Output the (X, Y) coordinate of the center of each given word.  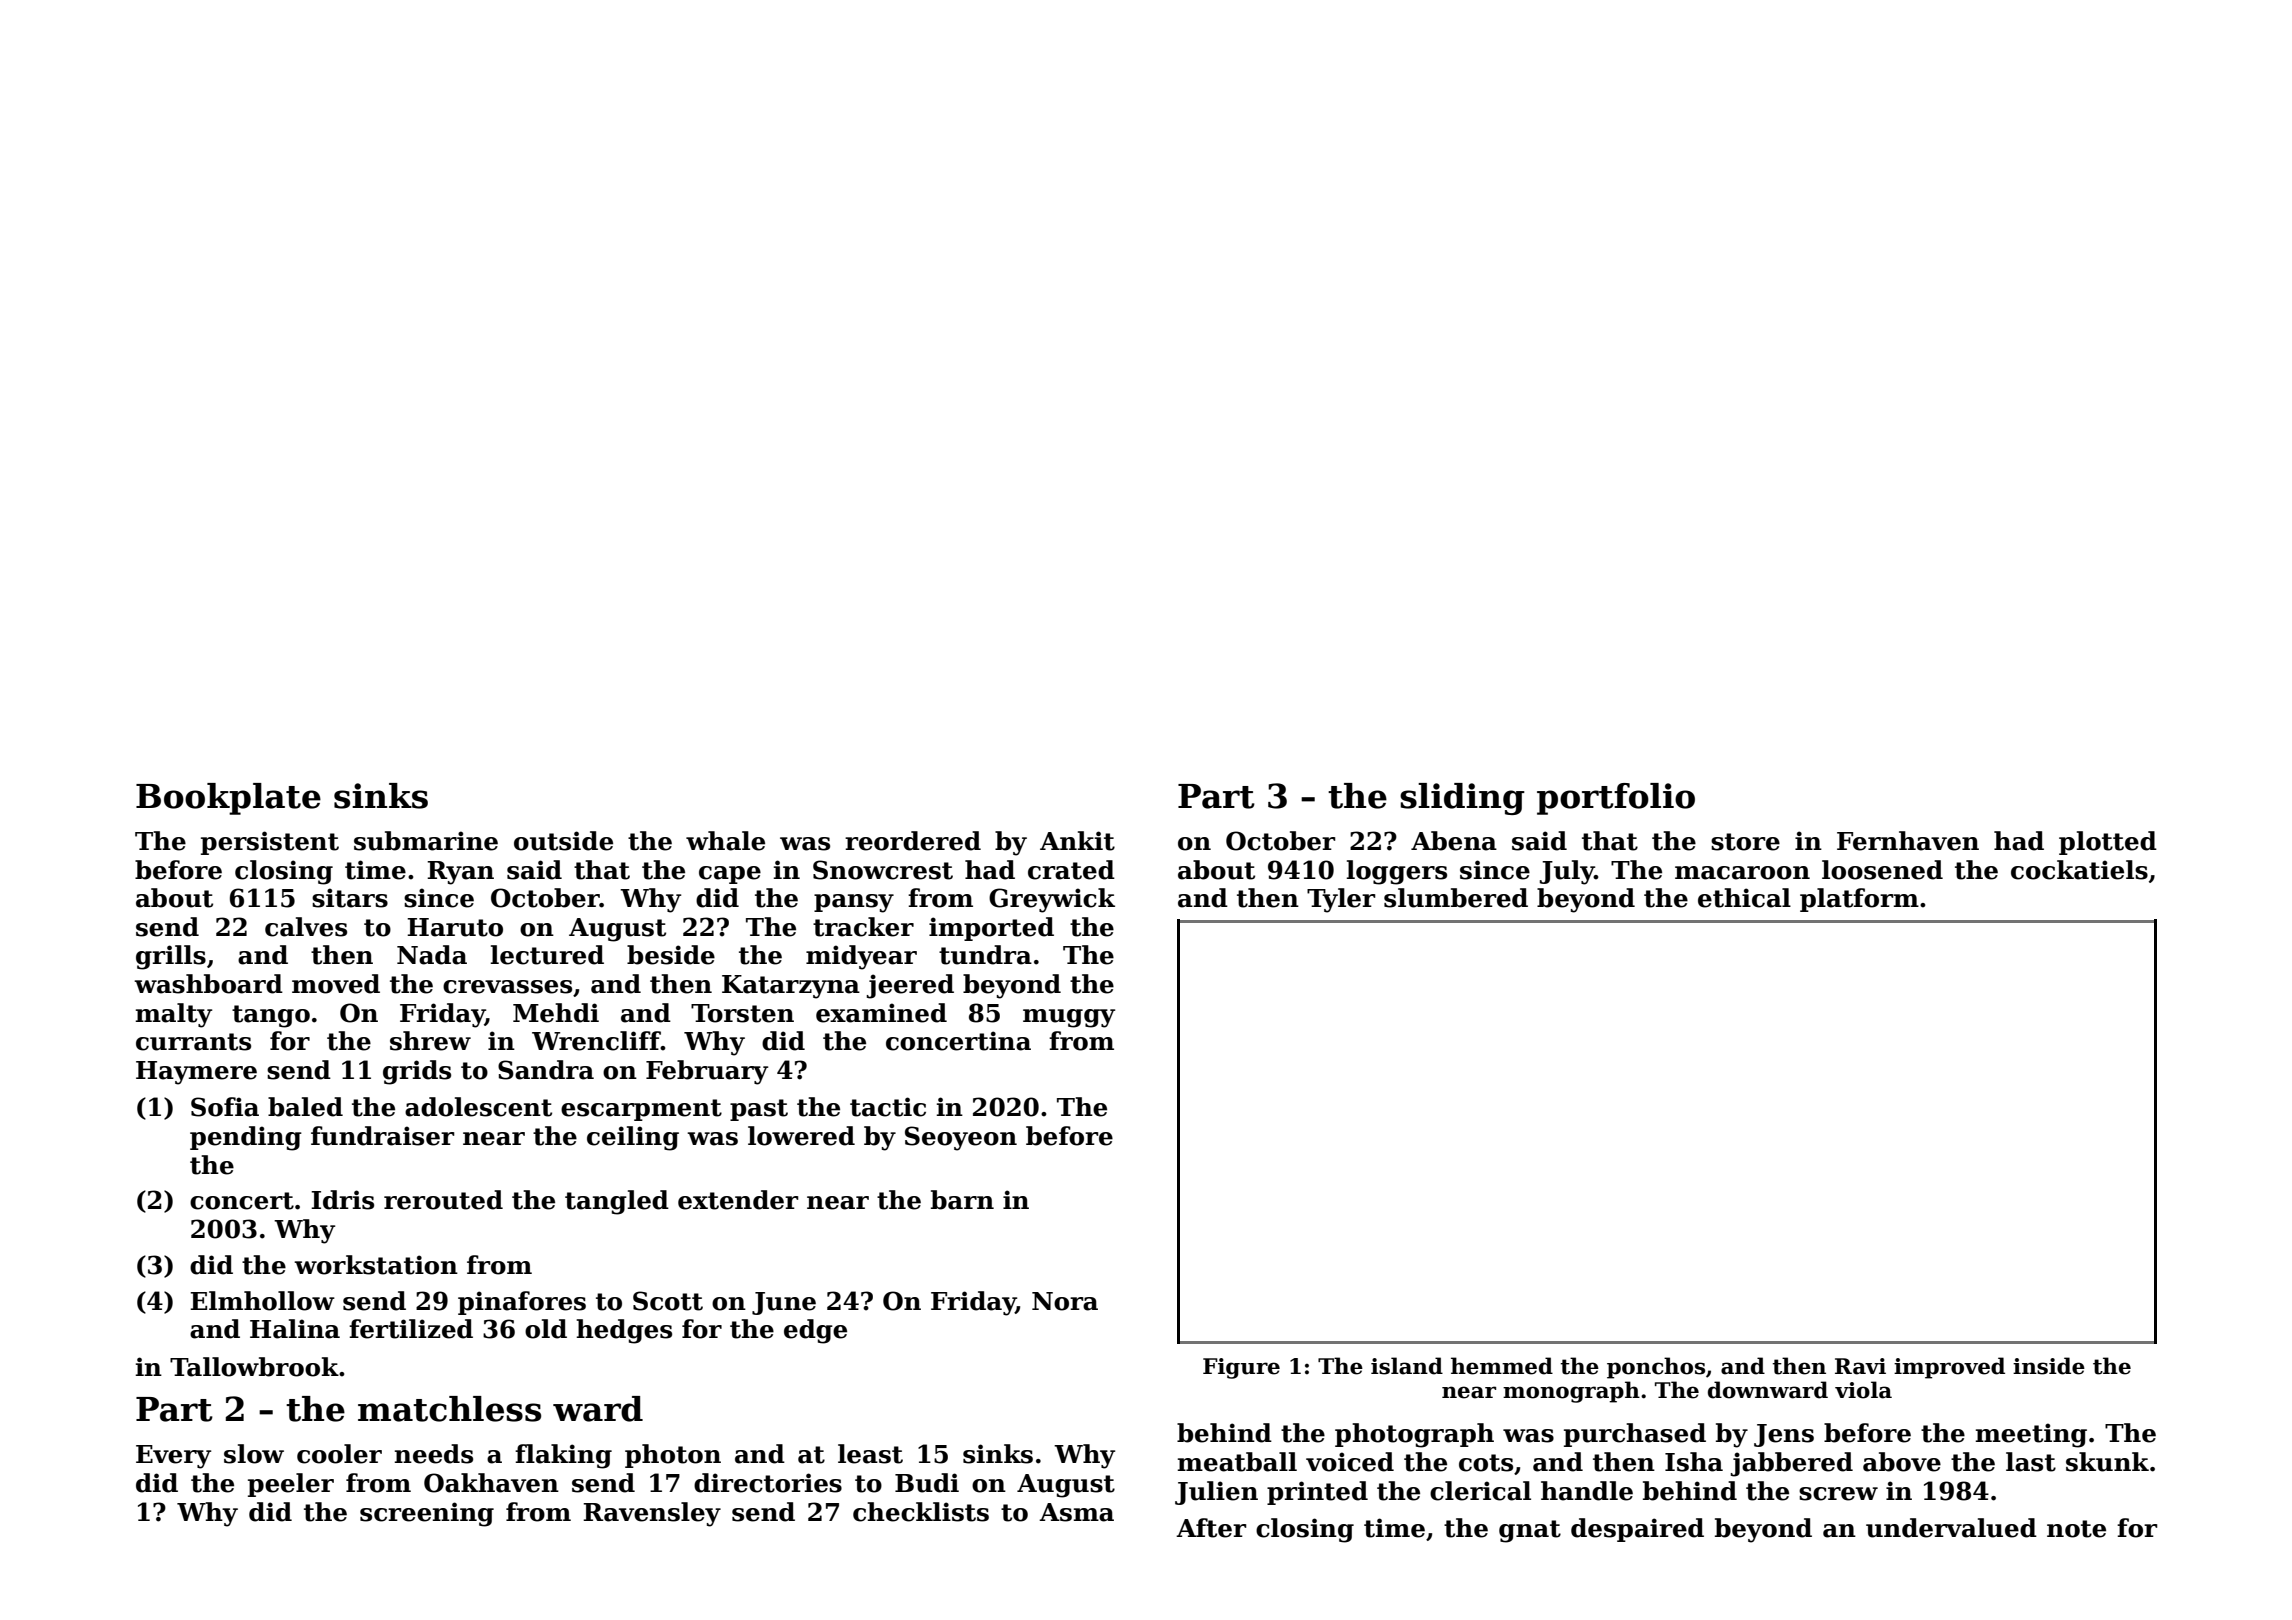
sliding (1462, 799)
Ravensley (652, 1514)
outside (563, 841)
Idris (342, 1200)
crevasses (507, 987)
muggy (1069, 1018)
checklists (921, 1512)
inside (2049, 1366)
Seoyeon (961, 1138)
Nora (1065, 1301)
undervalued (1951, 1528)
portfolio (1616, 799)
